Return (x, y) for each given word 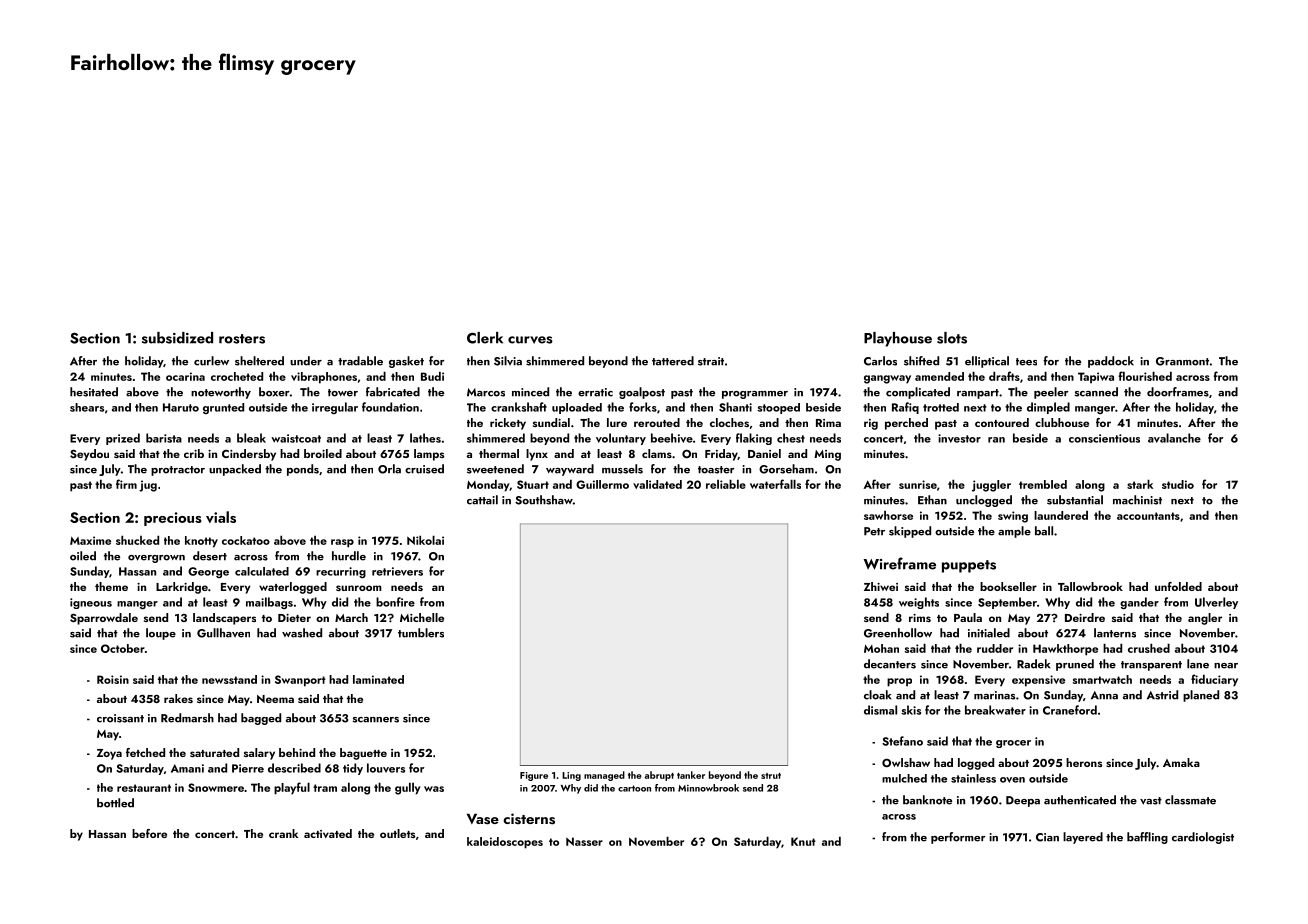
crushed (1149, 648)
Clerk (485, 338)
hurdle (349, 556)
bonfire (395, 602)
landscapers (224, 619)
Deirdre (1085, 617)
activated (328, 833)
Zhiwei (881, 586)
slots (952, 338)
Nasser (584, 841)
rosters (242, 339)
